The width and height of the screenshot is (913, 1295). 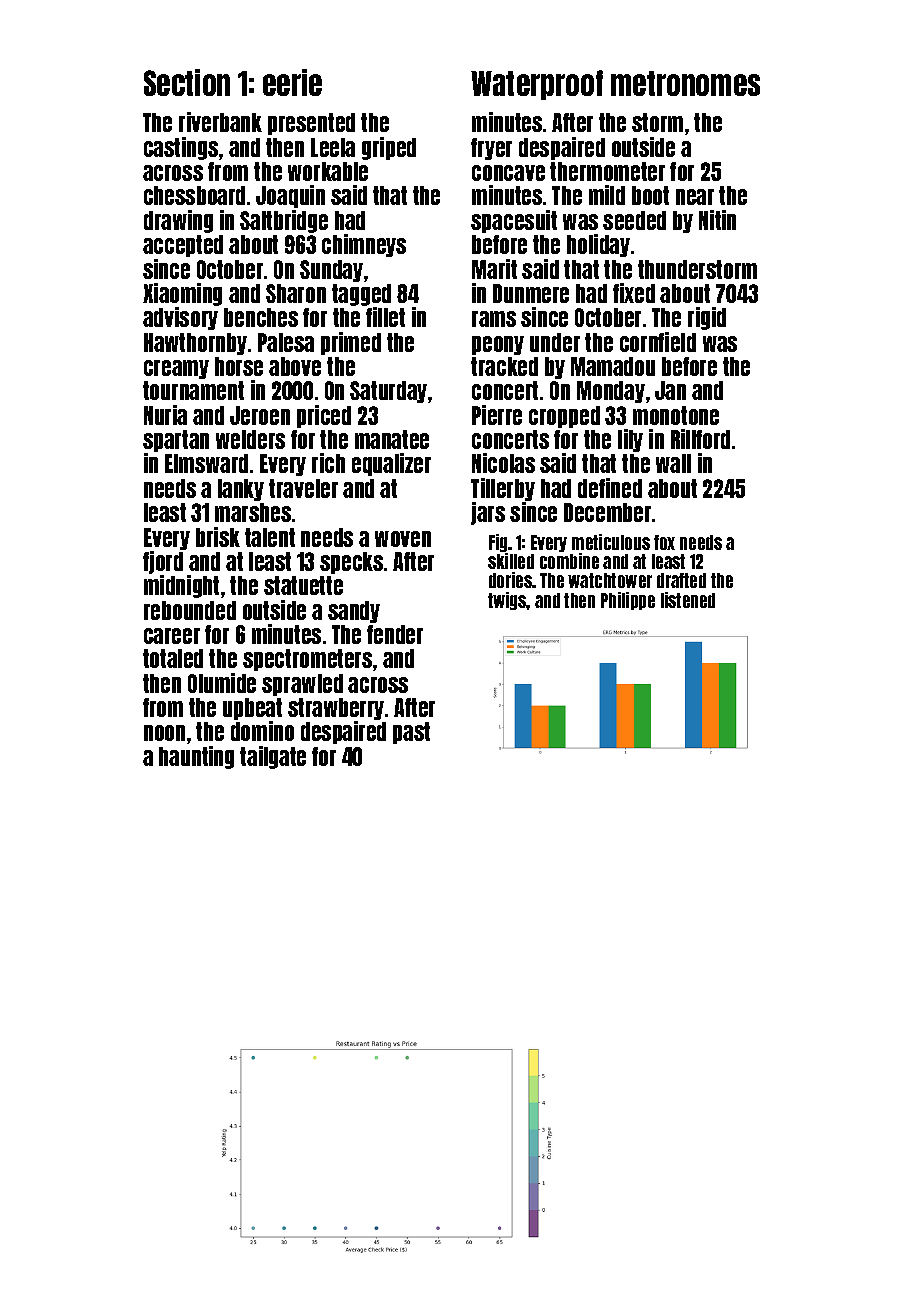 What do you see at coordinates (491, 149) in the screenshot?
I see `fryer` at bounding box center [491, 149].
